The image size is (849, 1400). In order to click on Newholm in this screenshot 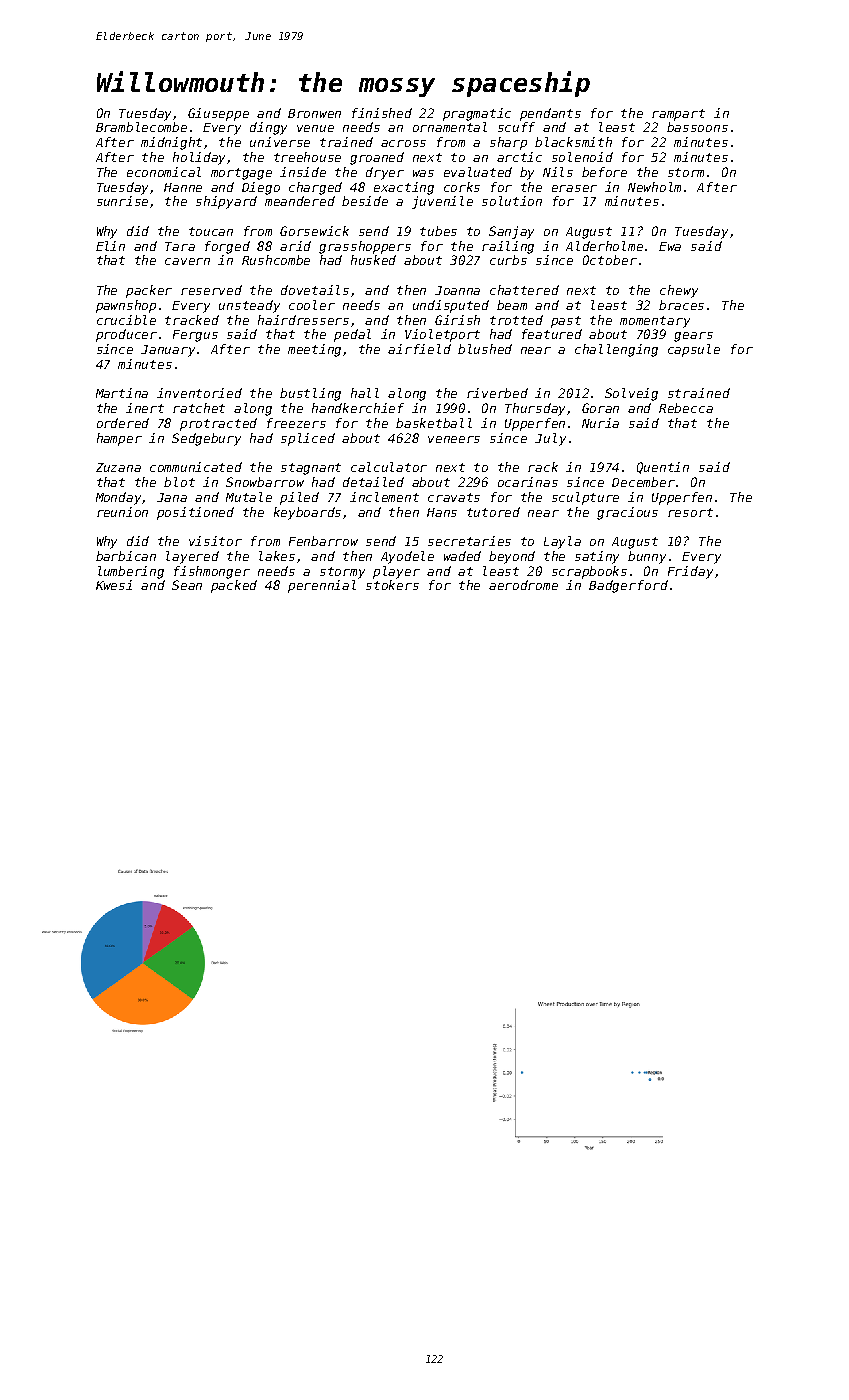, I will do `click(654, 187)`.
